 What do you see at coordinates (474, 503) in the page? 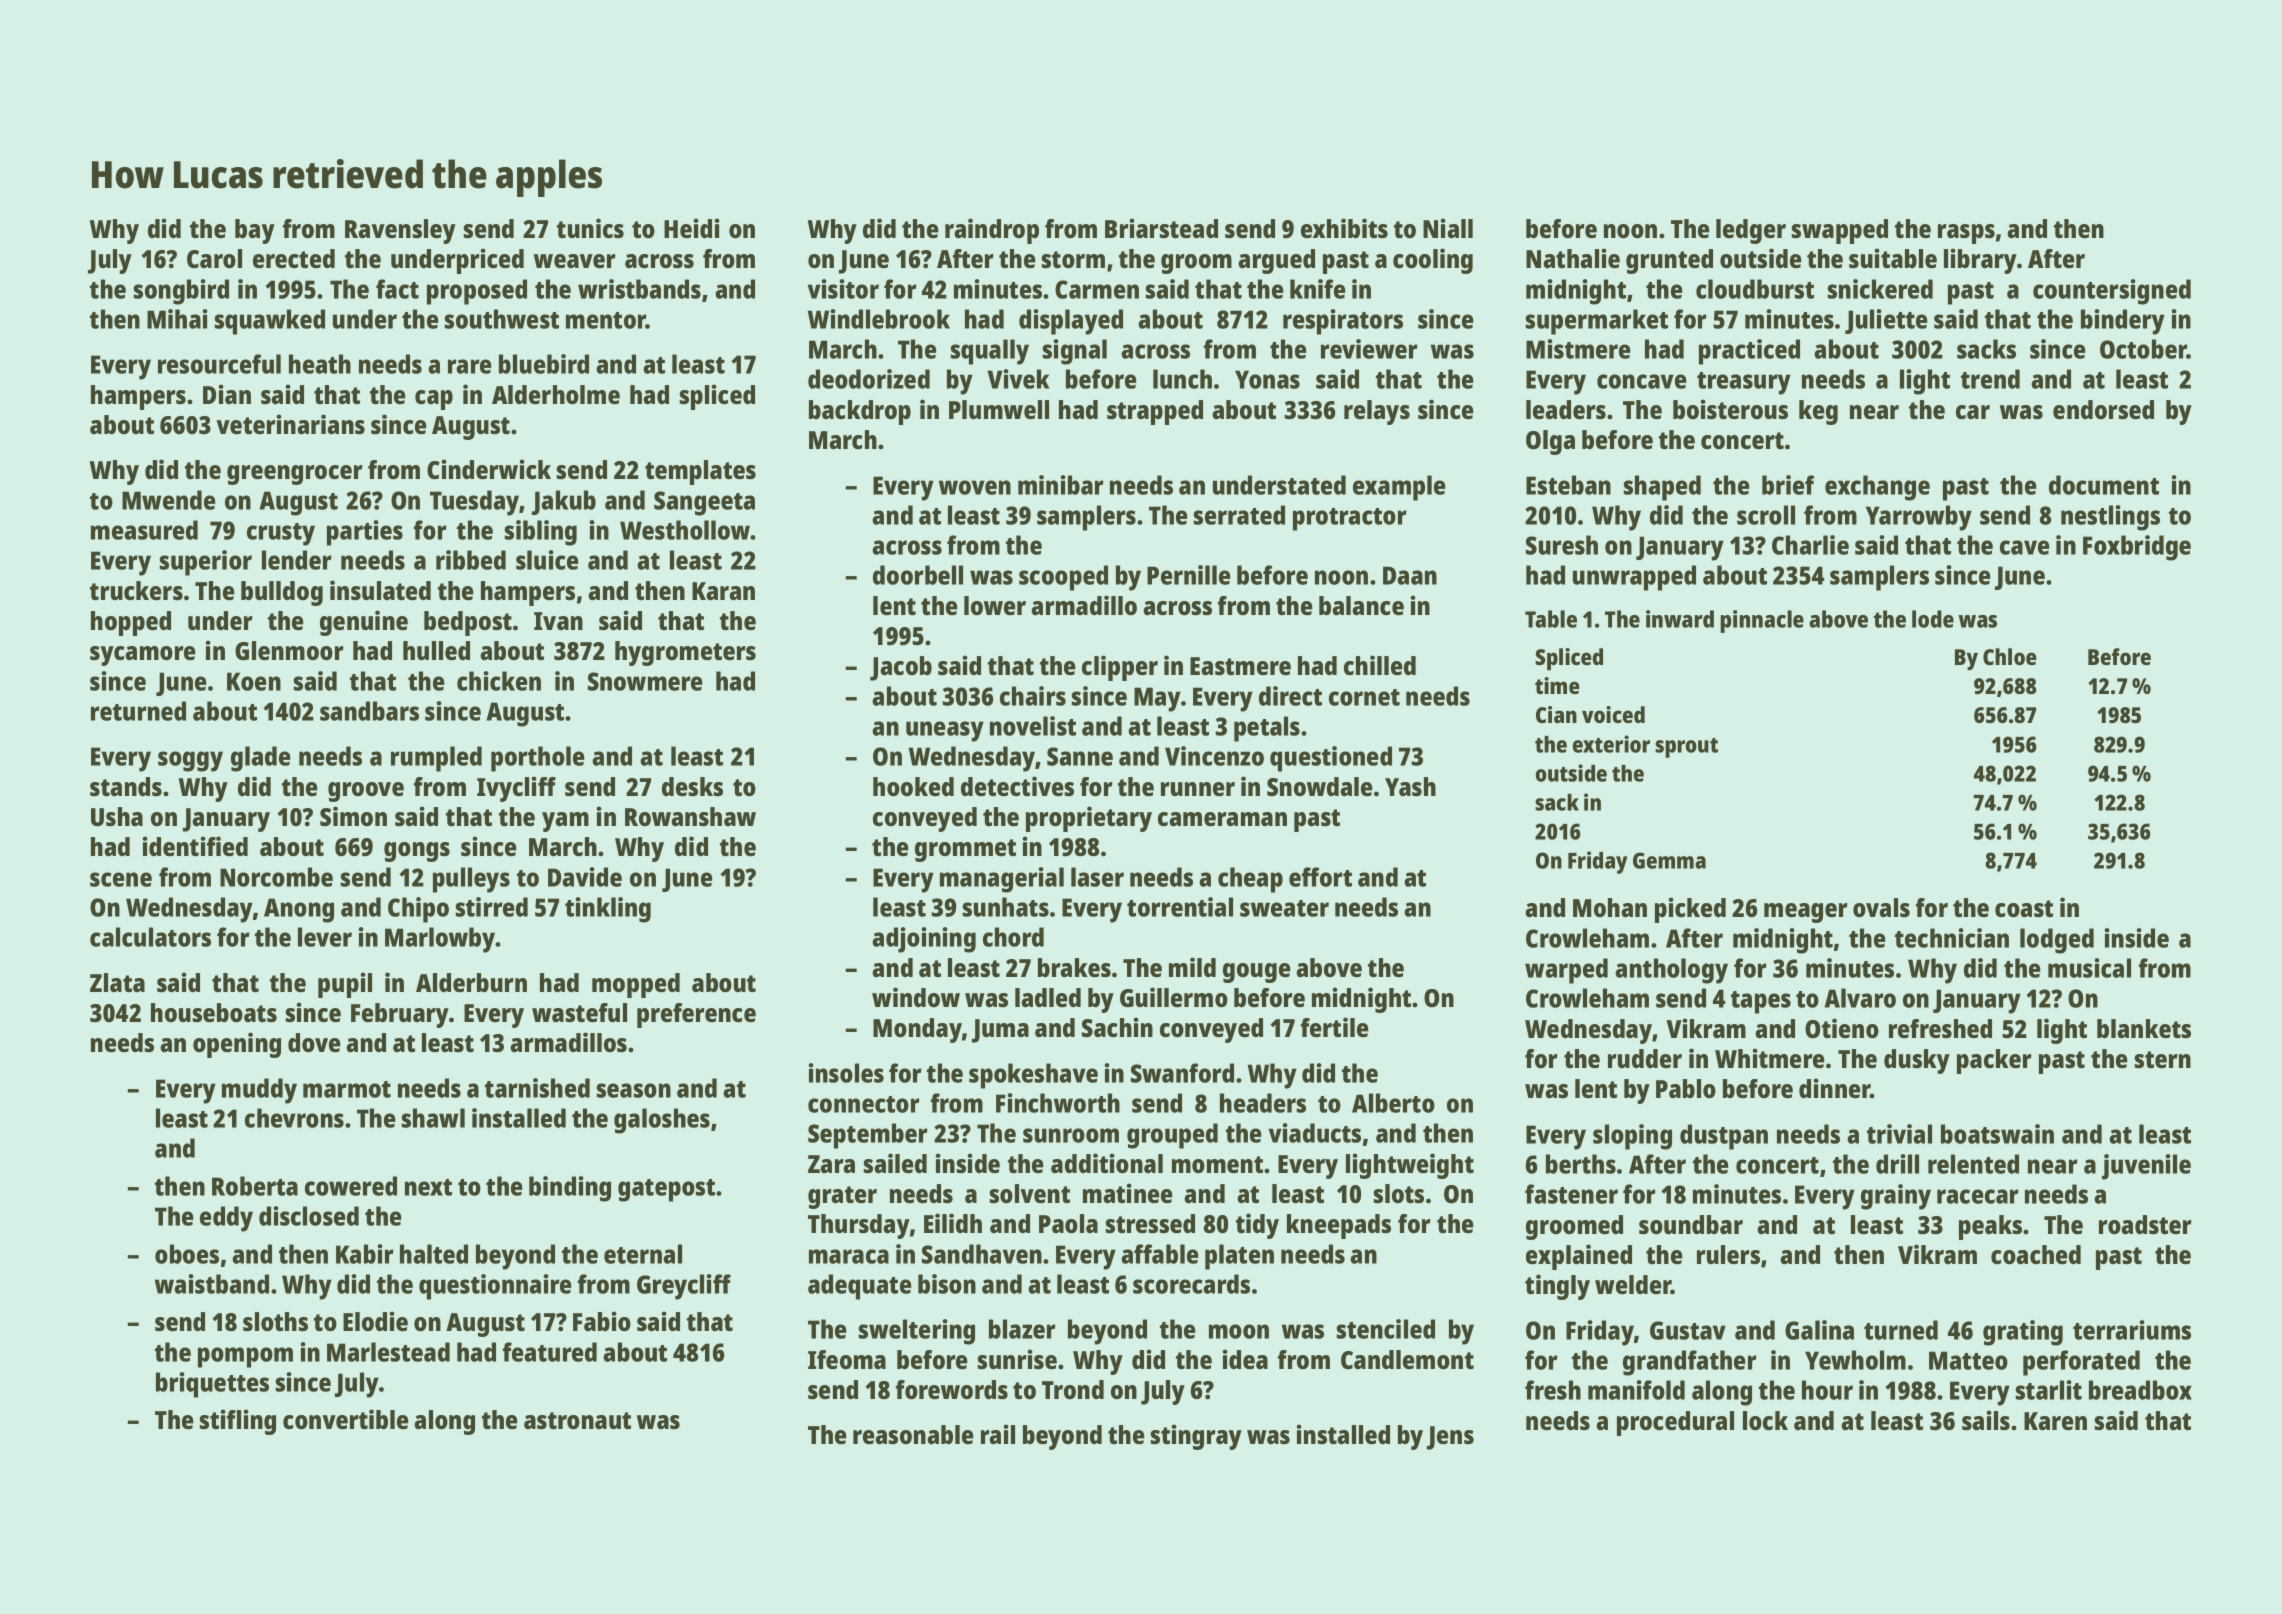
I see `Tuesday` at bounding box center [474, 503].
